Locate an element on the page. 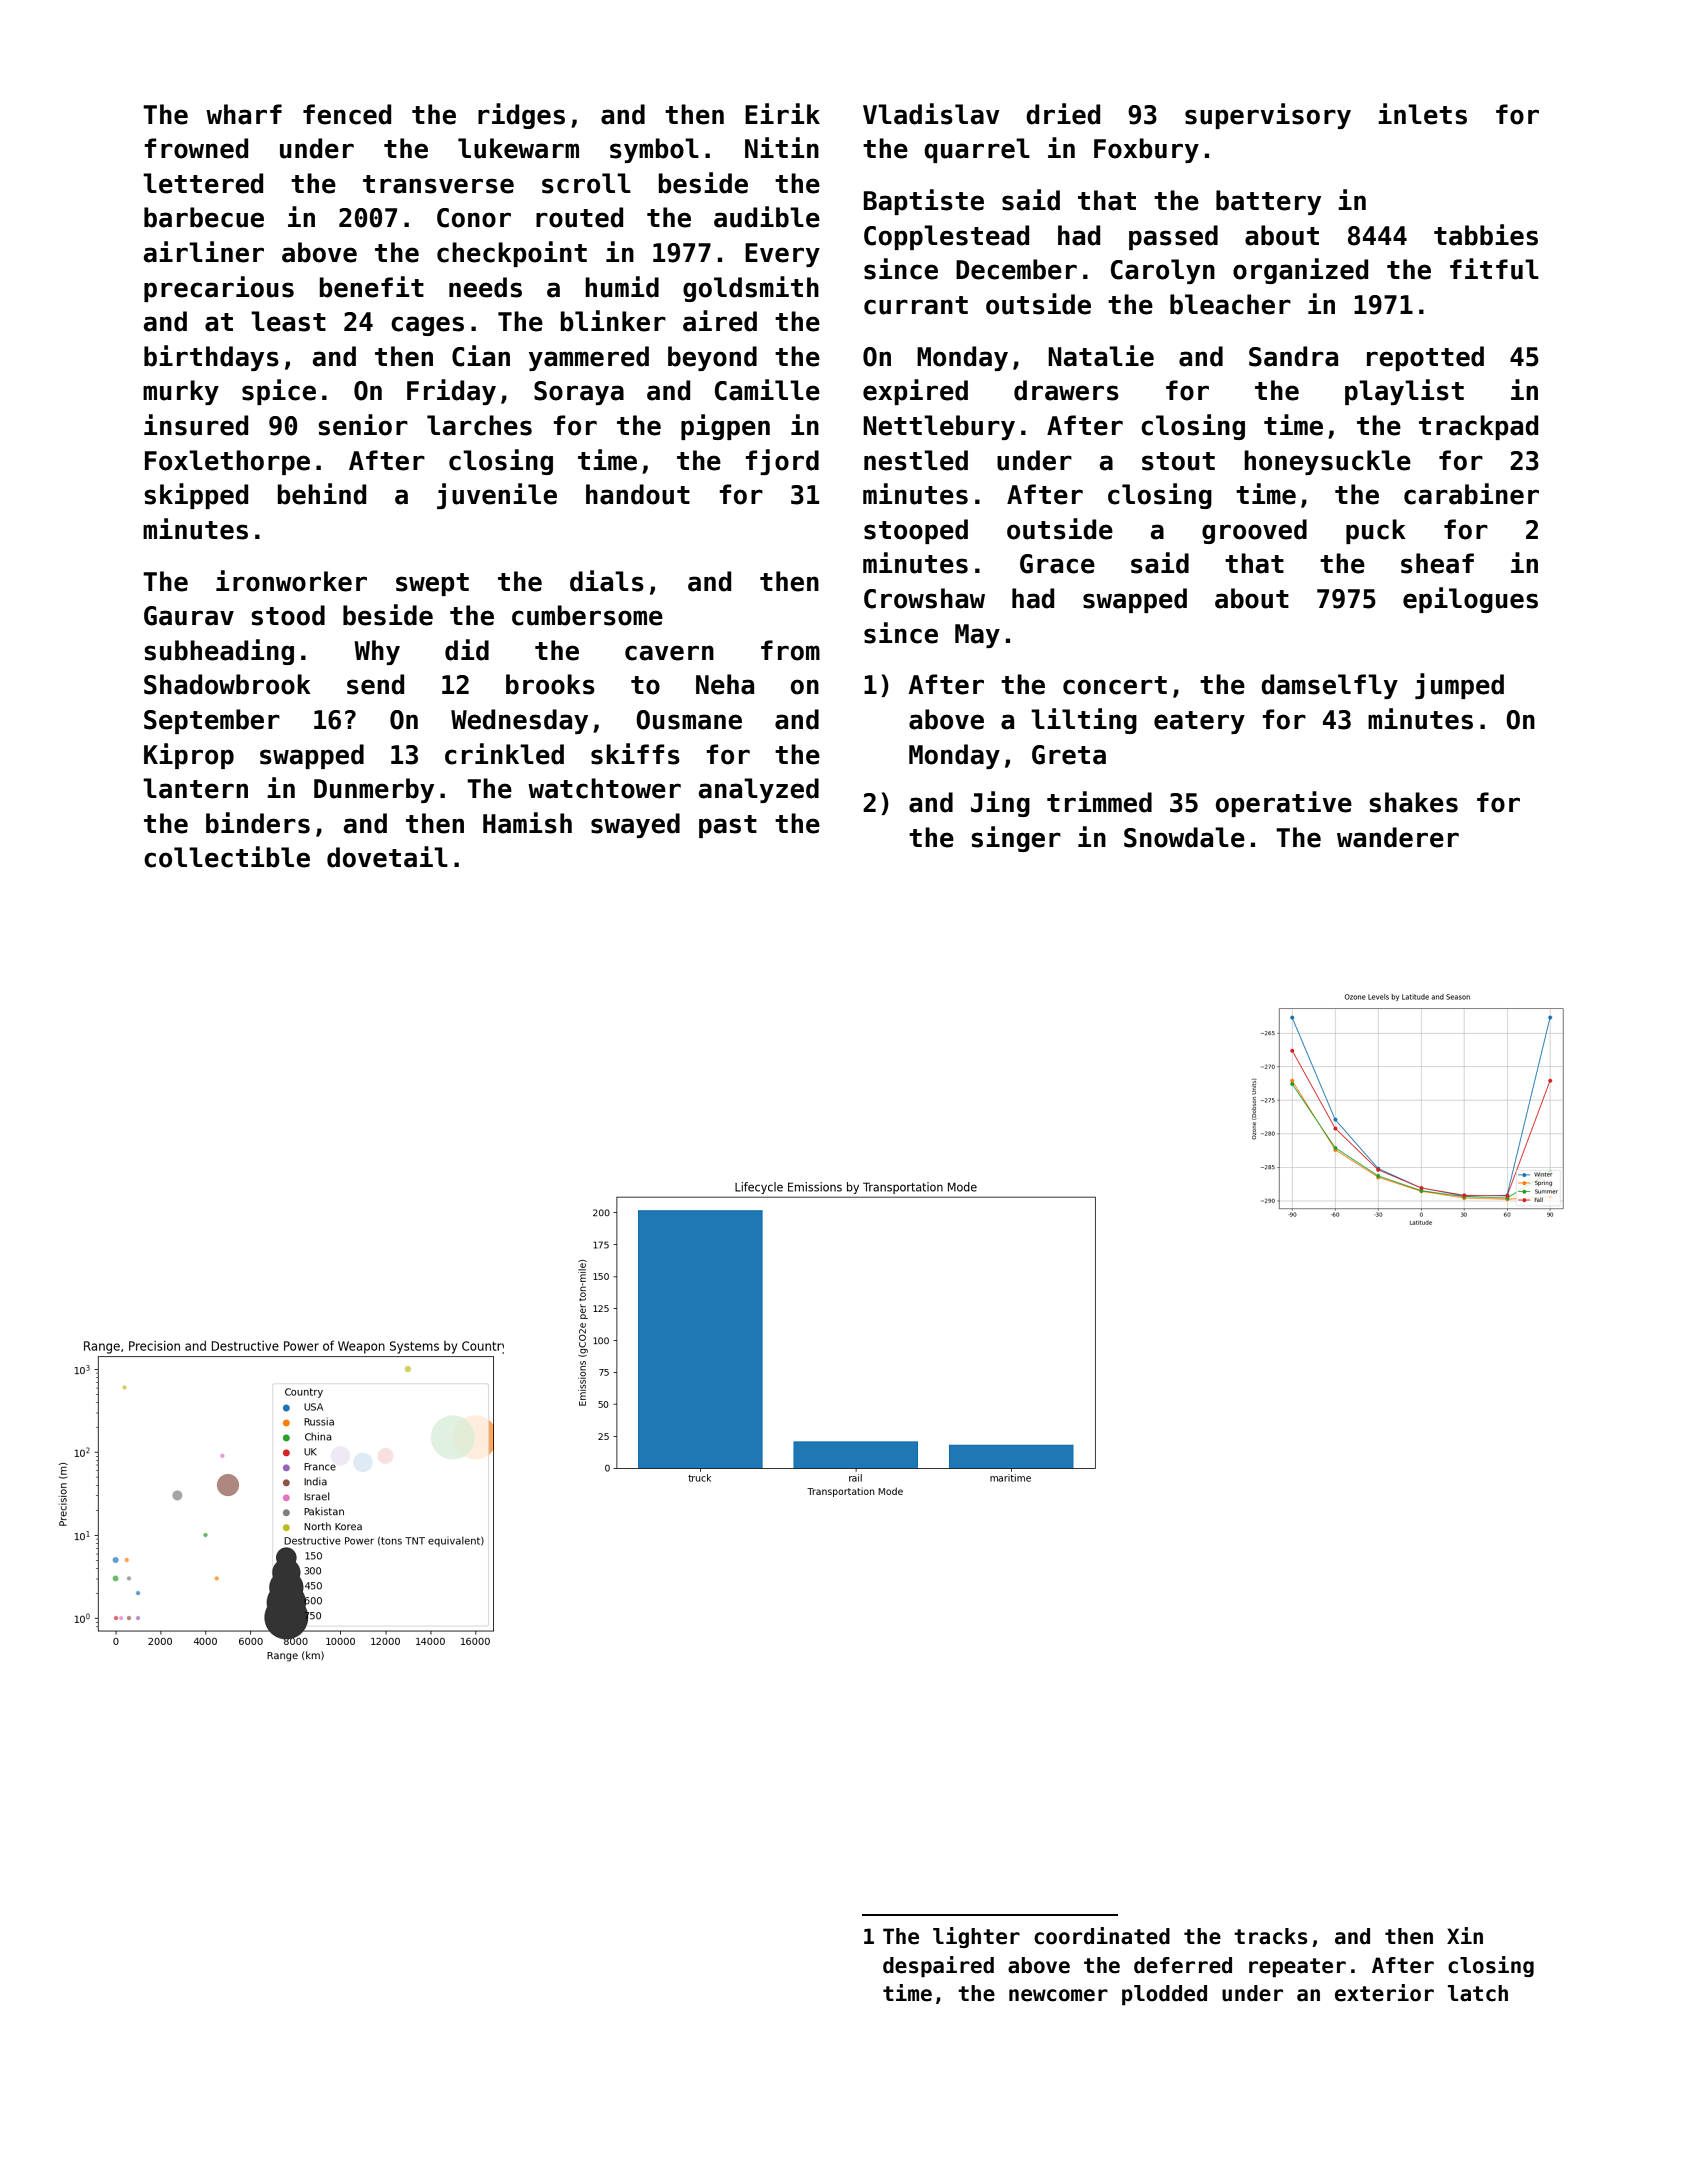  newcomer is located at coordinates (1058, 1995).
